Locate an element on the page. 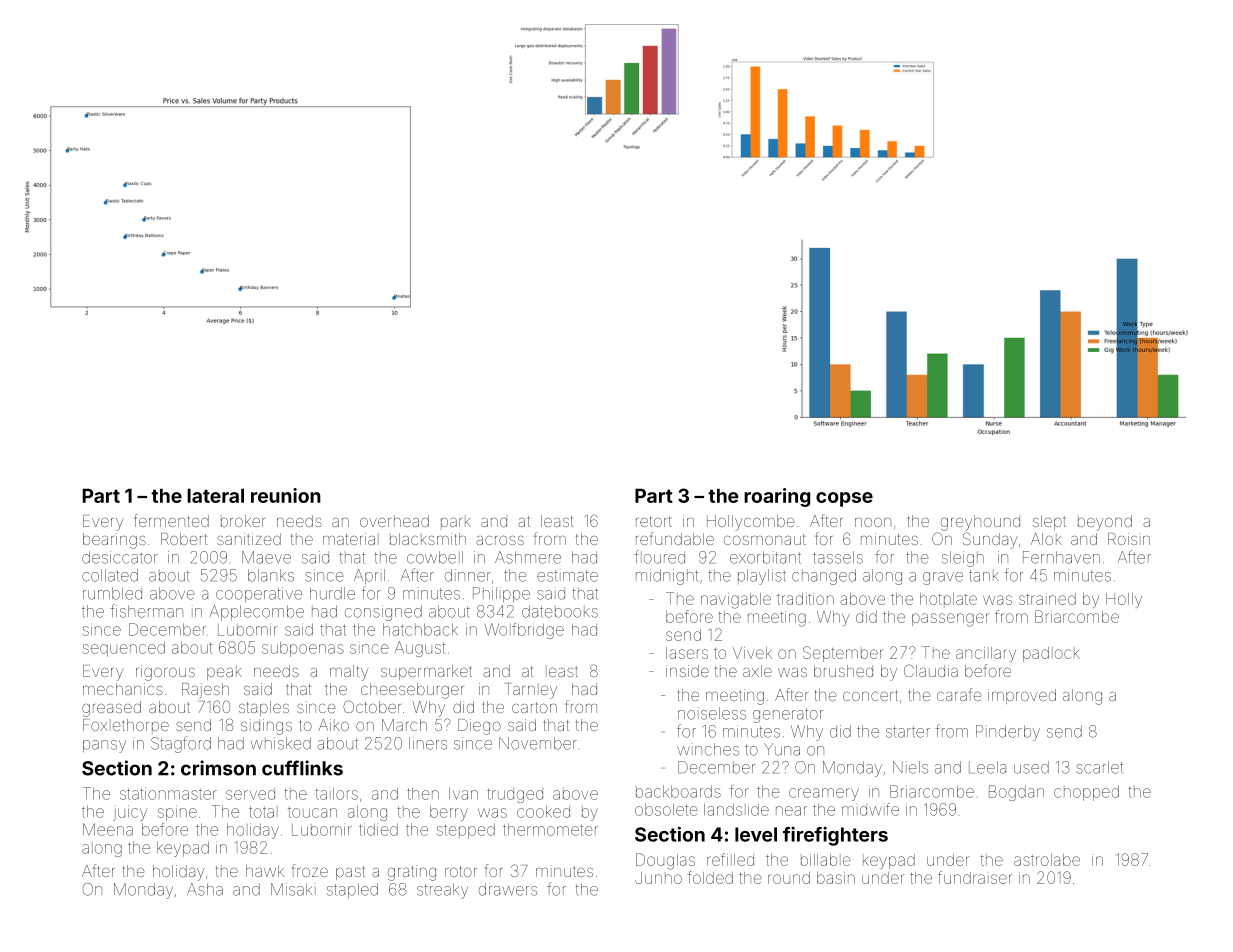 The image size is (1233, 952). concert is located at coordinates (870, 695).
